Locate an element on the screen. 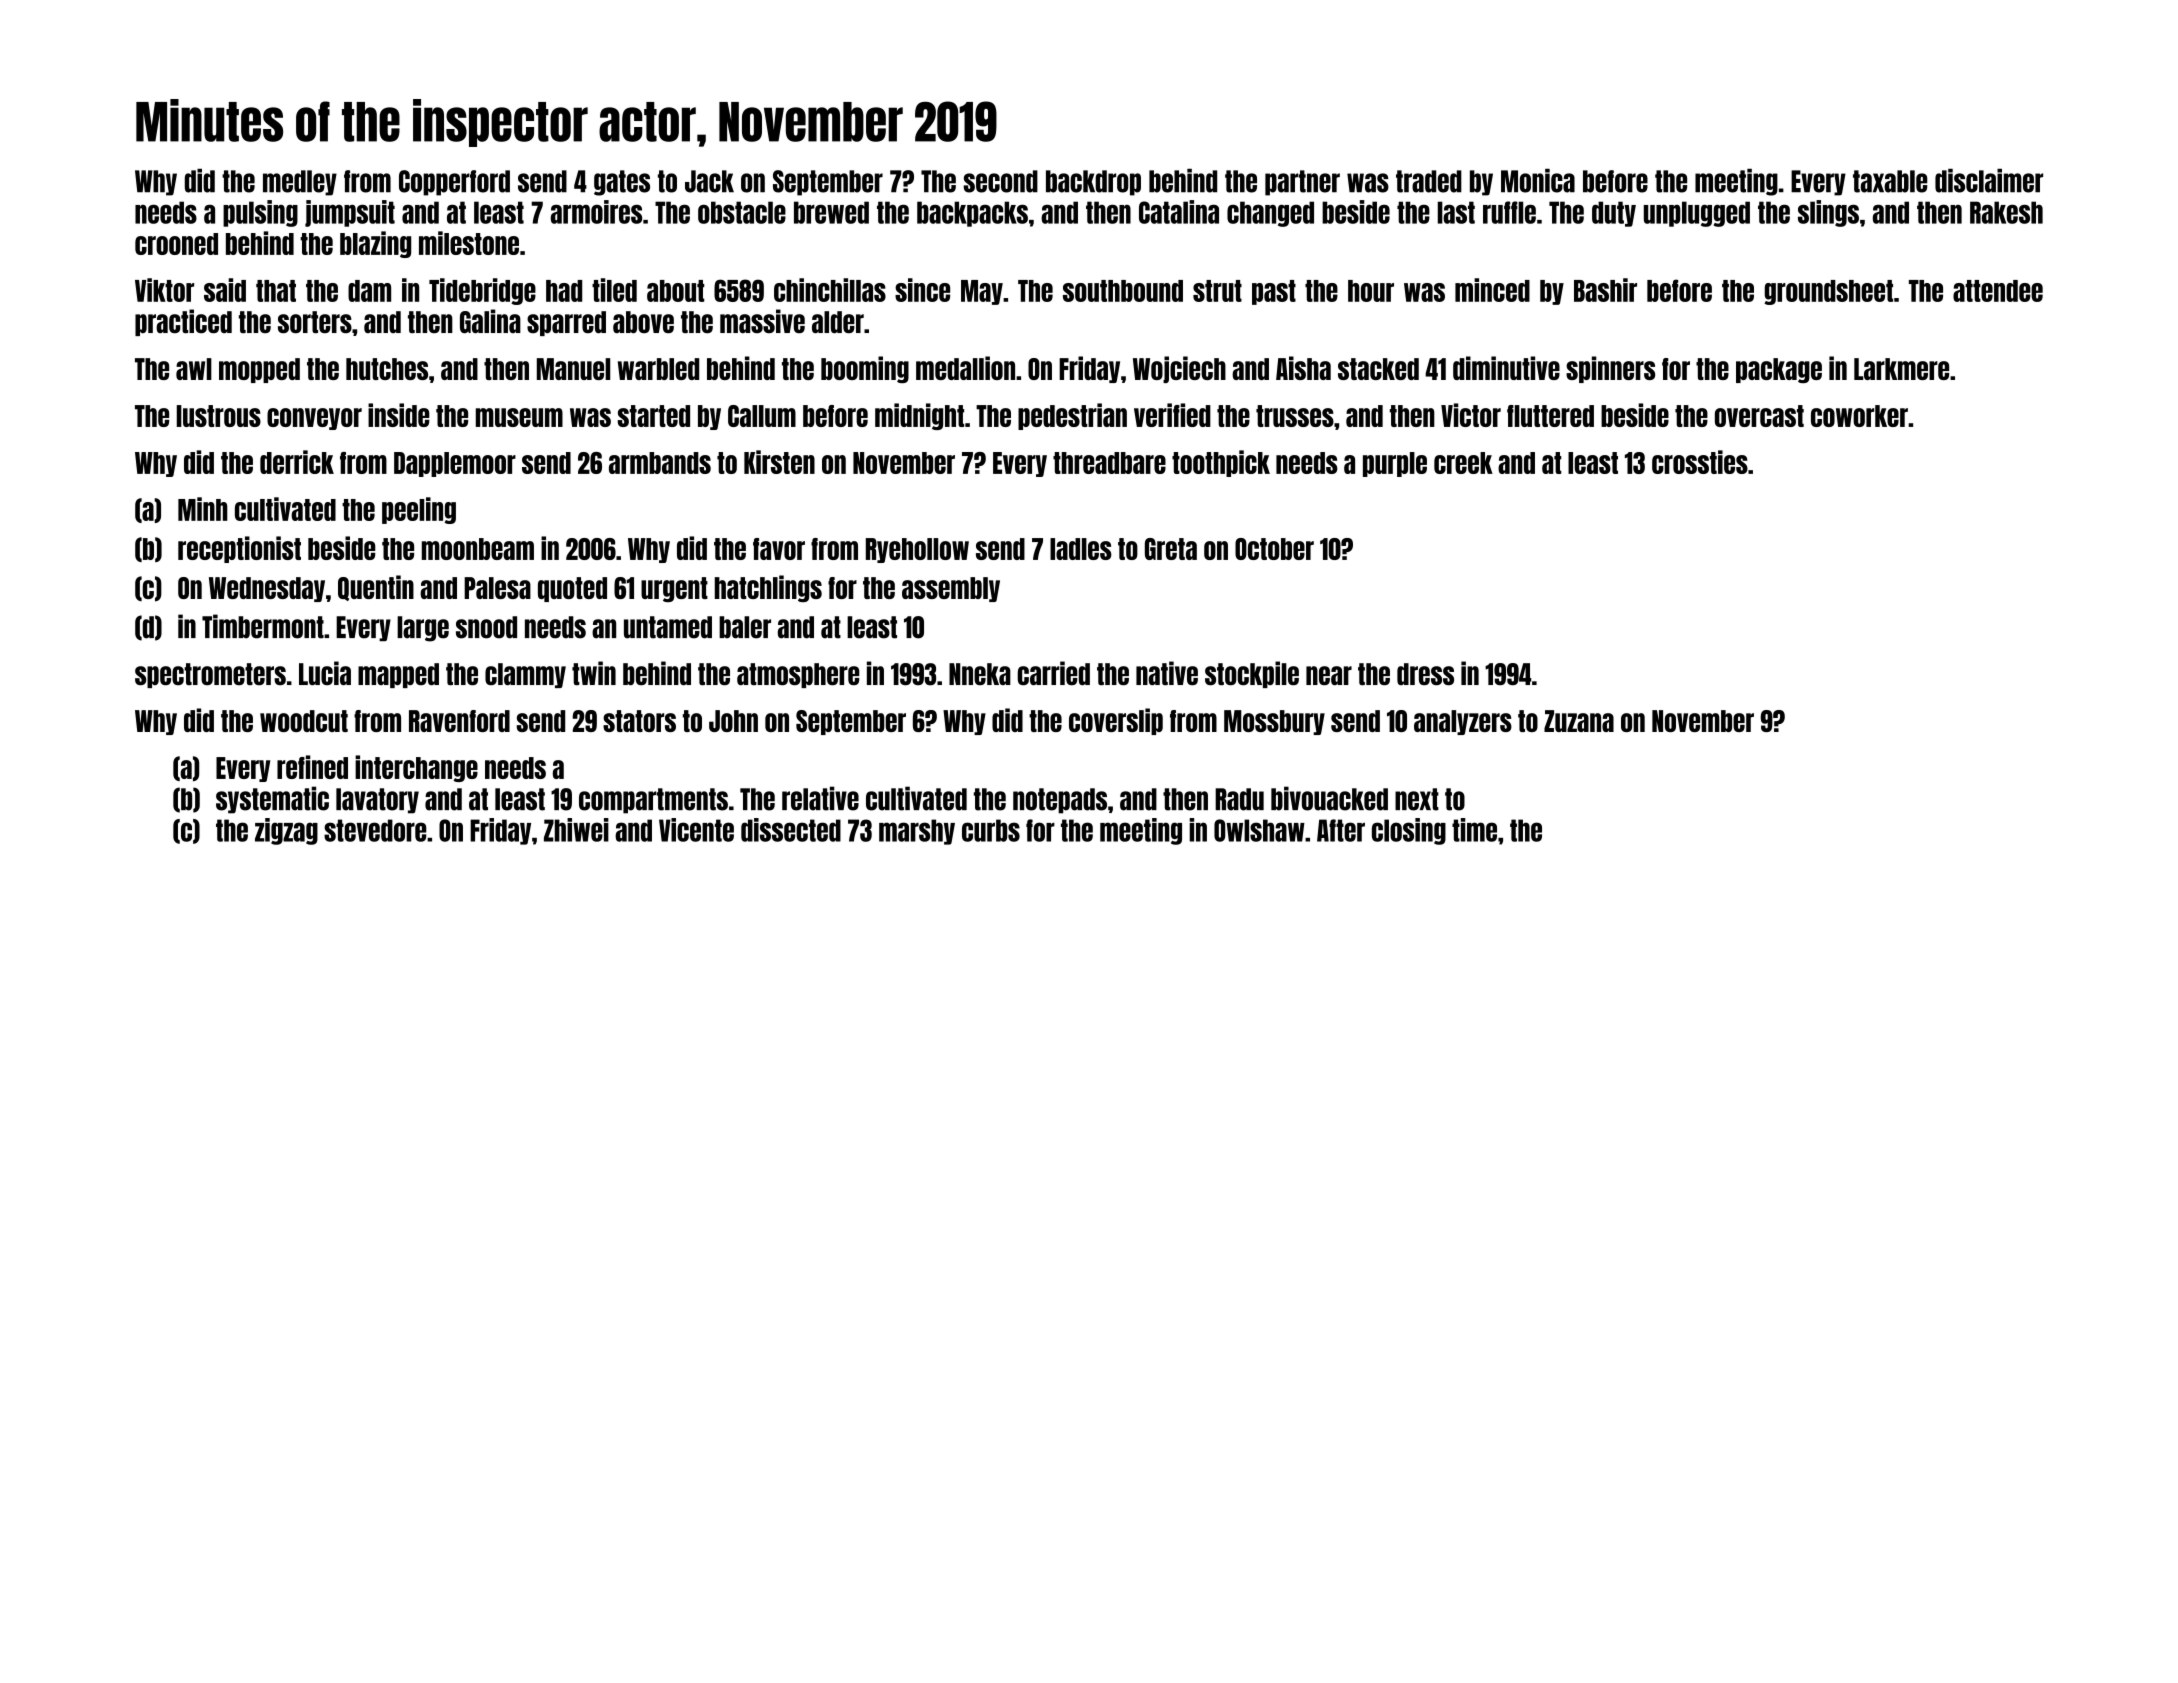  trusses is located at coordinates (1295, 416).
